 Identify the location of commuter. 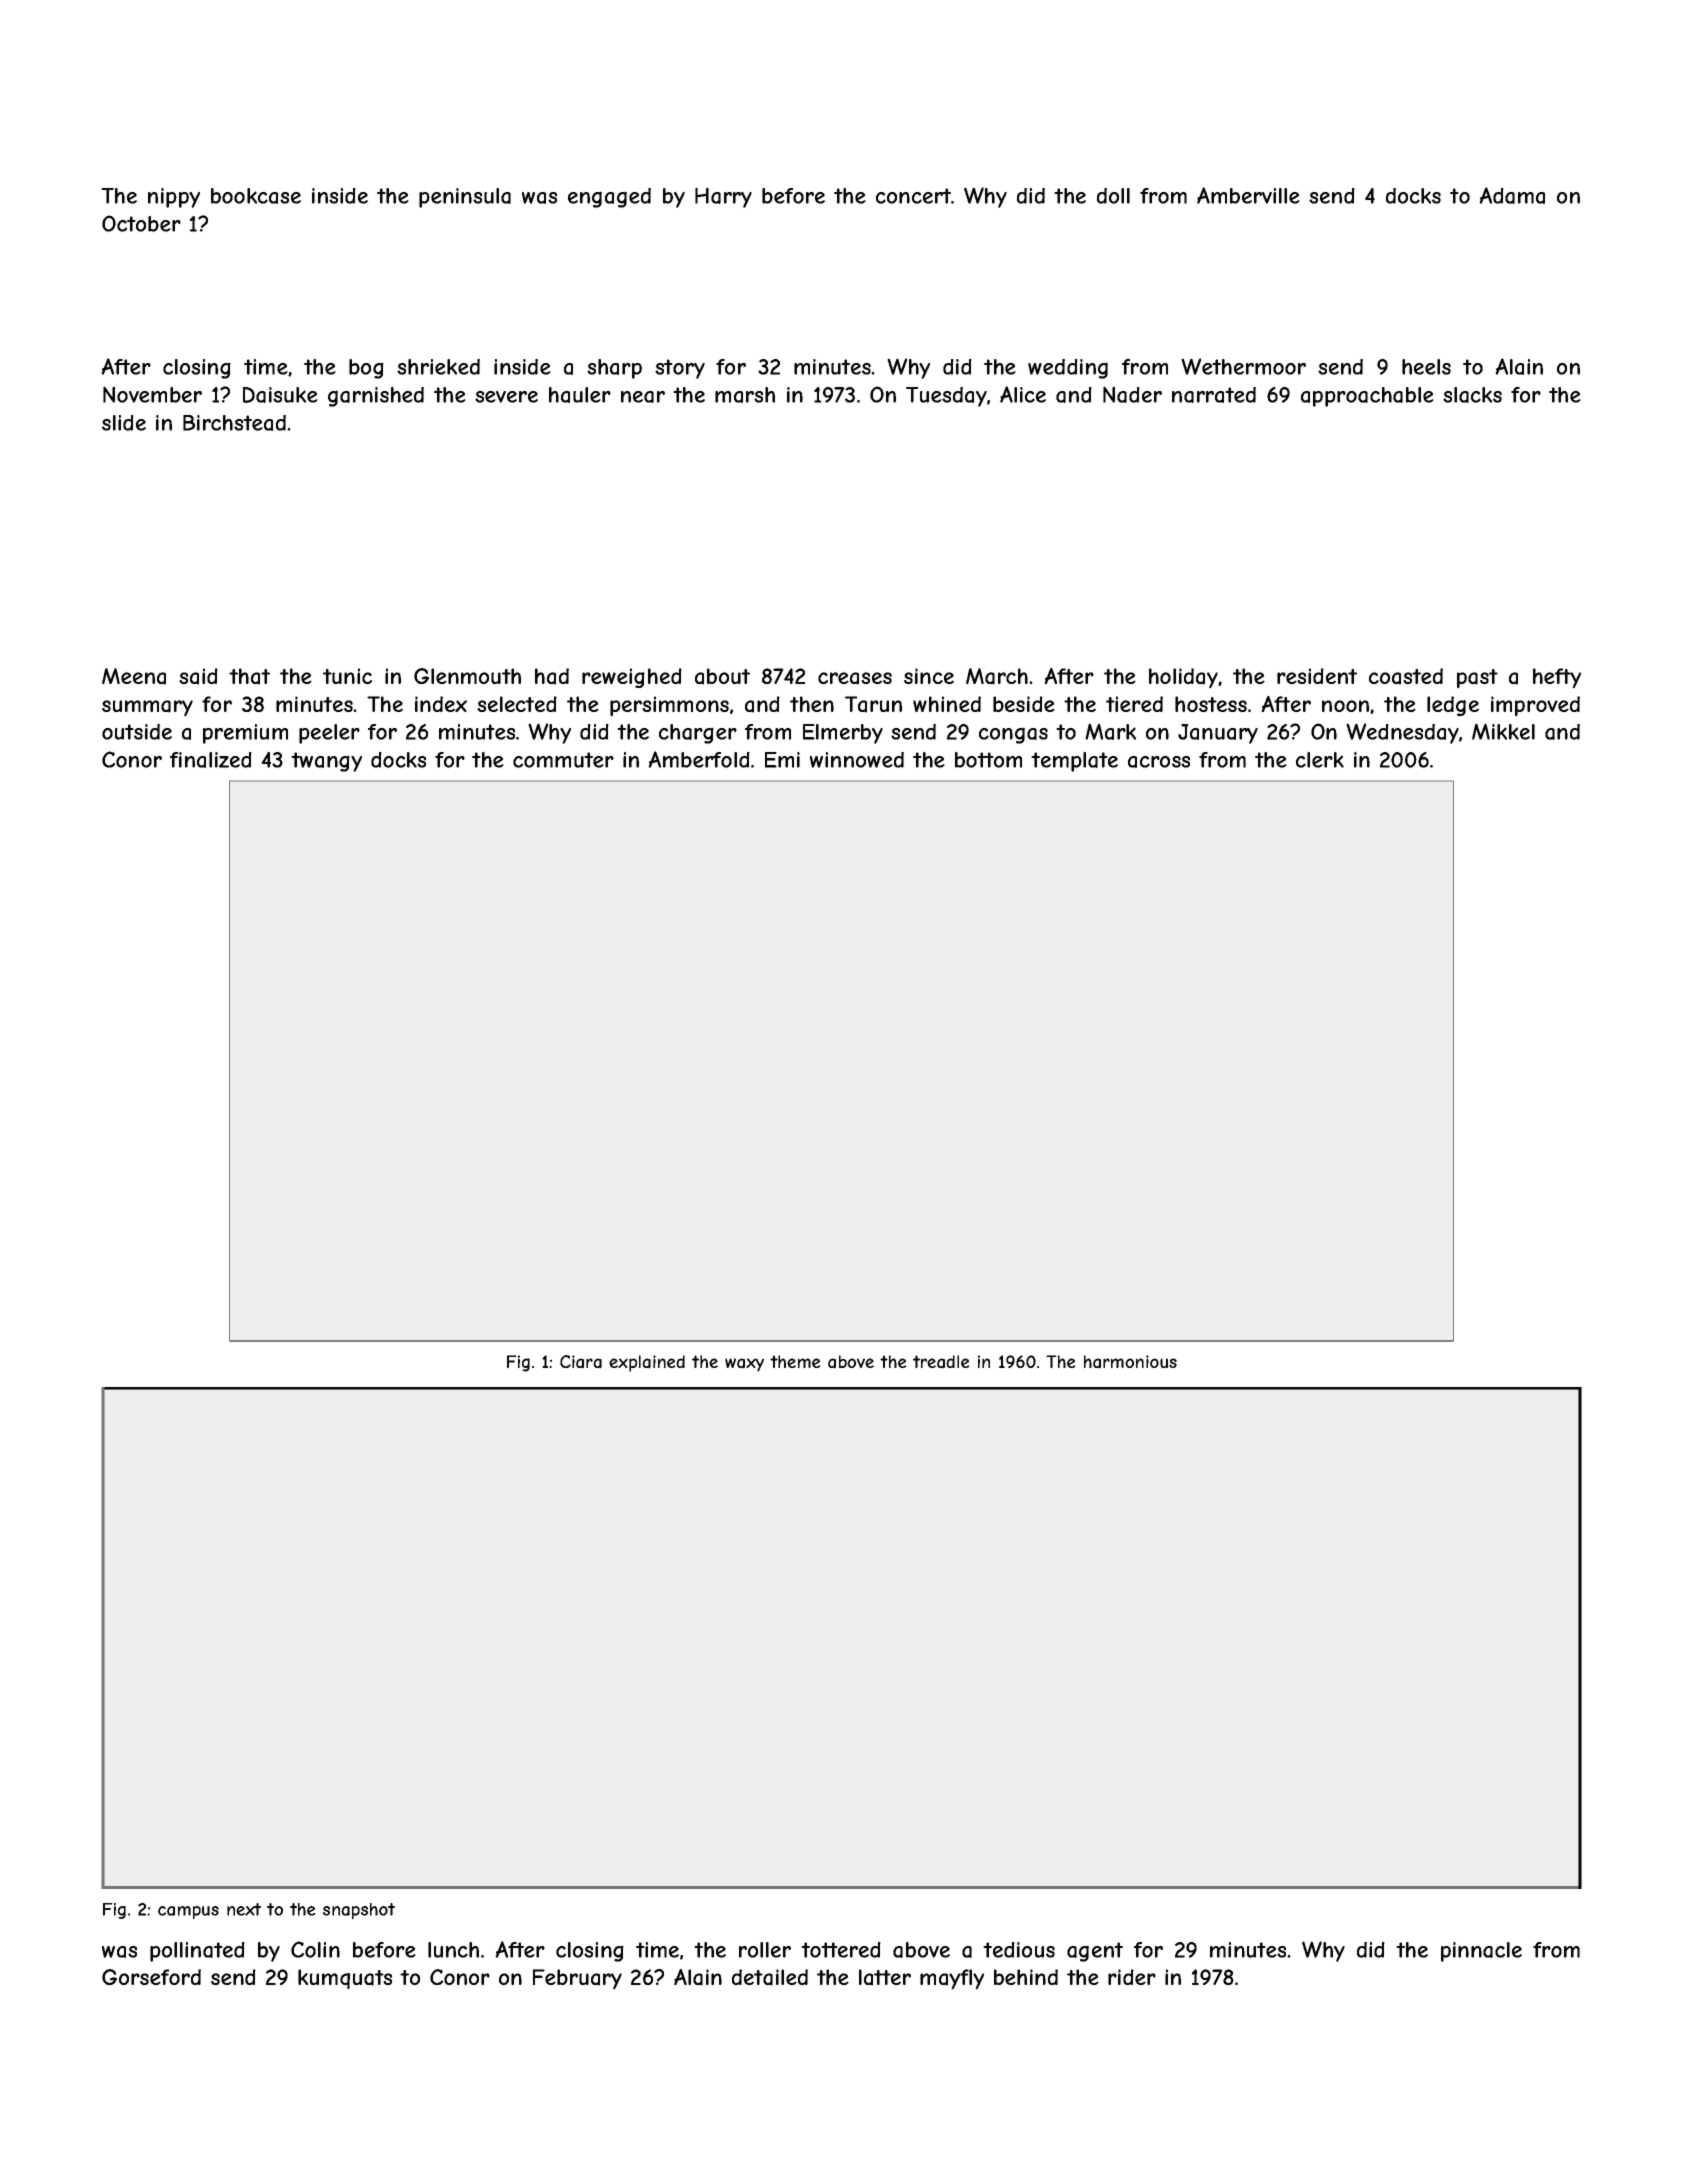
(563, 760).
